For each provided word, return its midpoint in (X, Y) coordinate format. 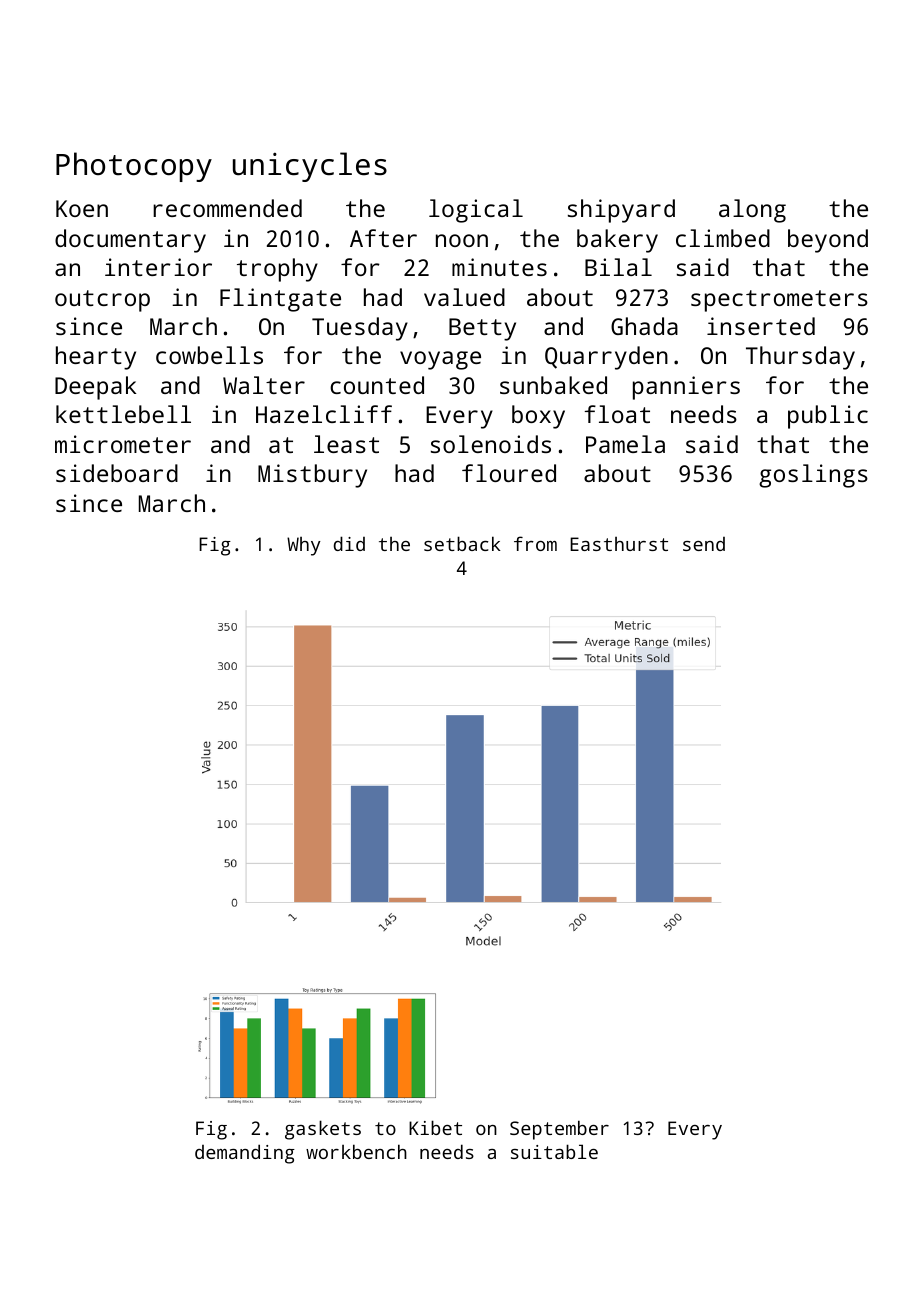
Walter (264, 385)
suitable (554, 1151)
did (349, 543)
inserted (761, 326)
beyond (828, 241)
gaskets (323, 1130)
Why (304, 546)
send (704, 544)
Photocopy (134, 167)
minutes (499, 267)
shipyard (621, 211)
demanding (245, 1154)
